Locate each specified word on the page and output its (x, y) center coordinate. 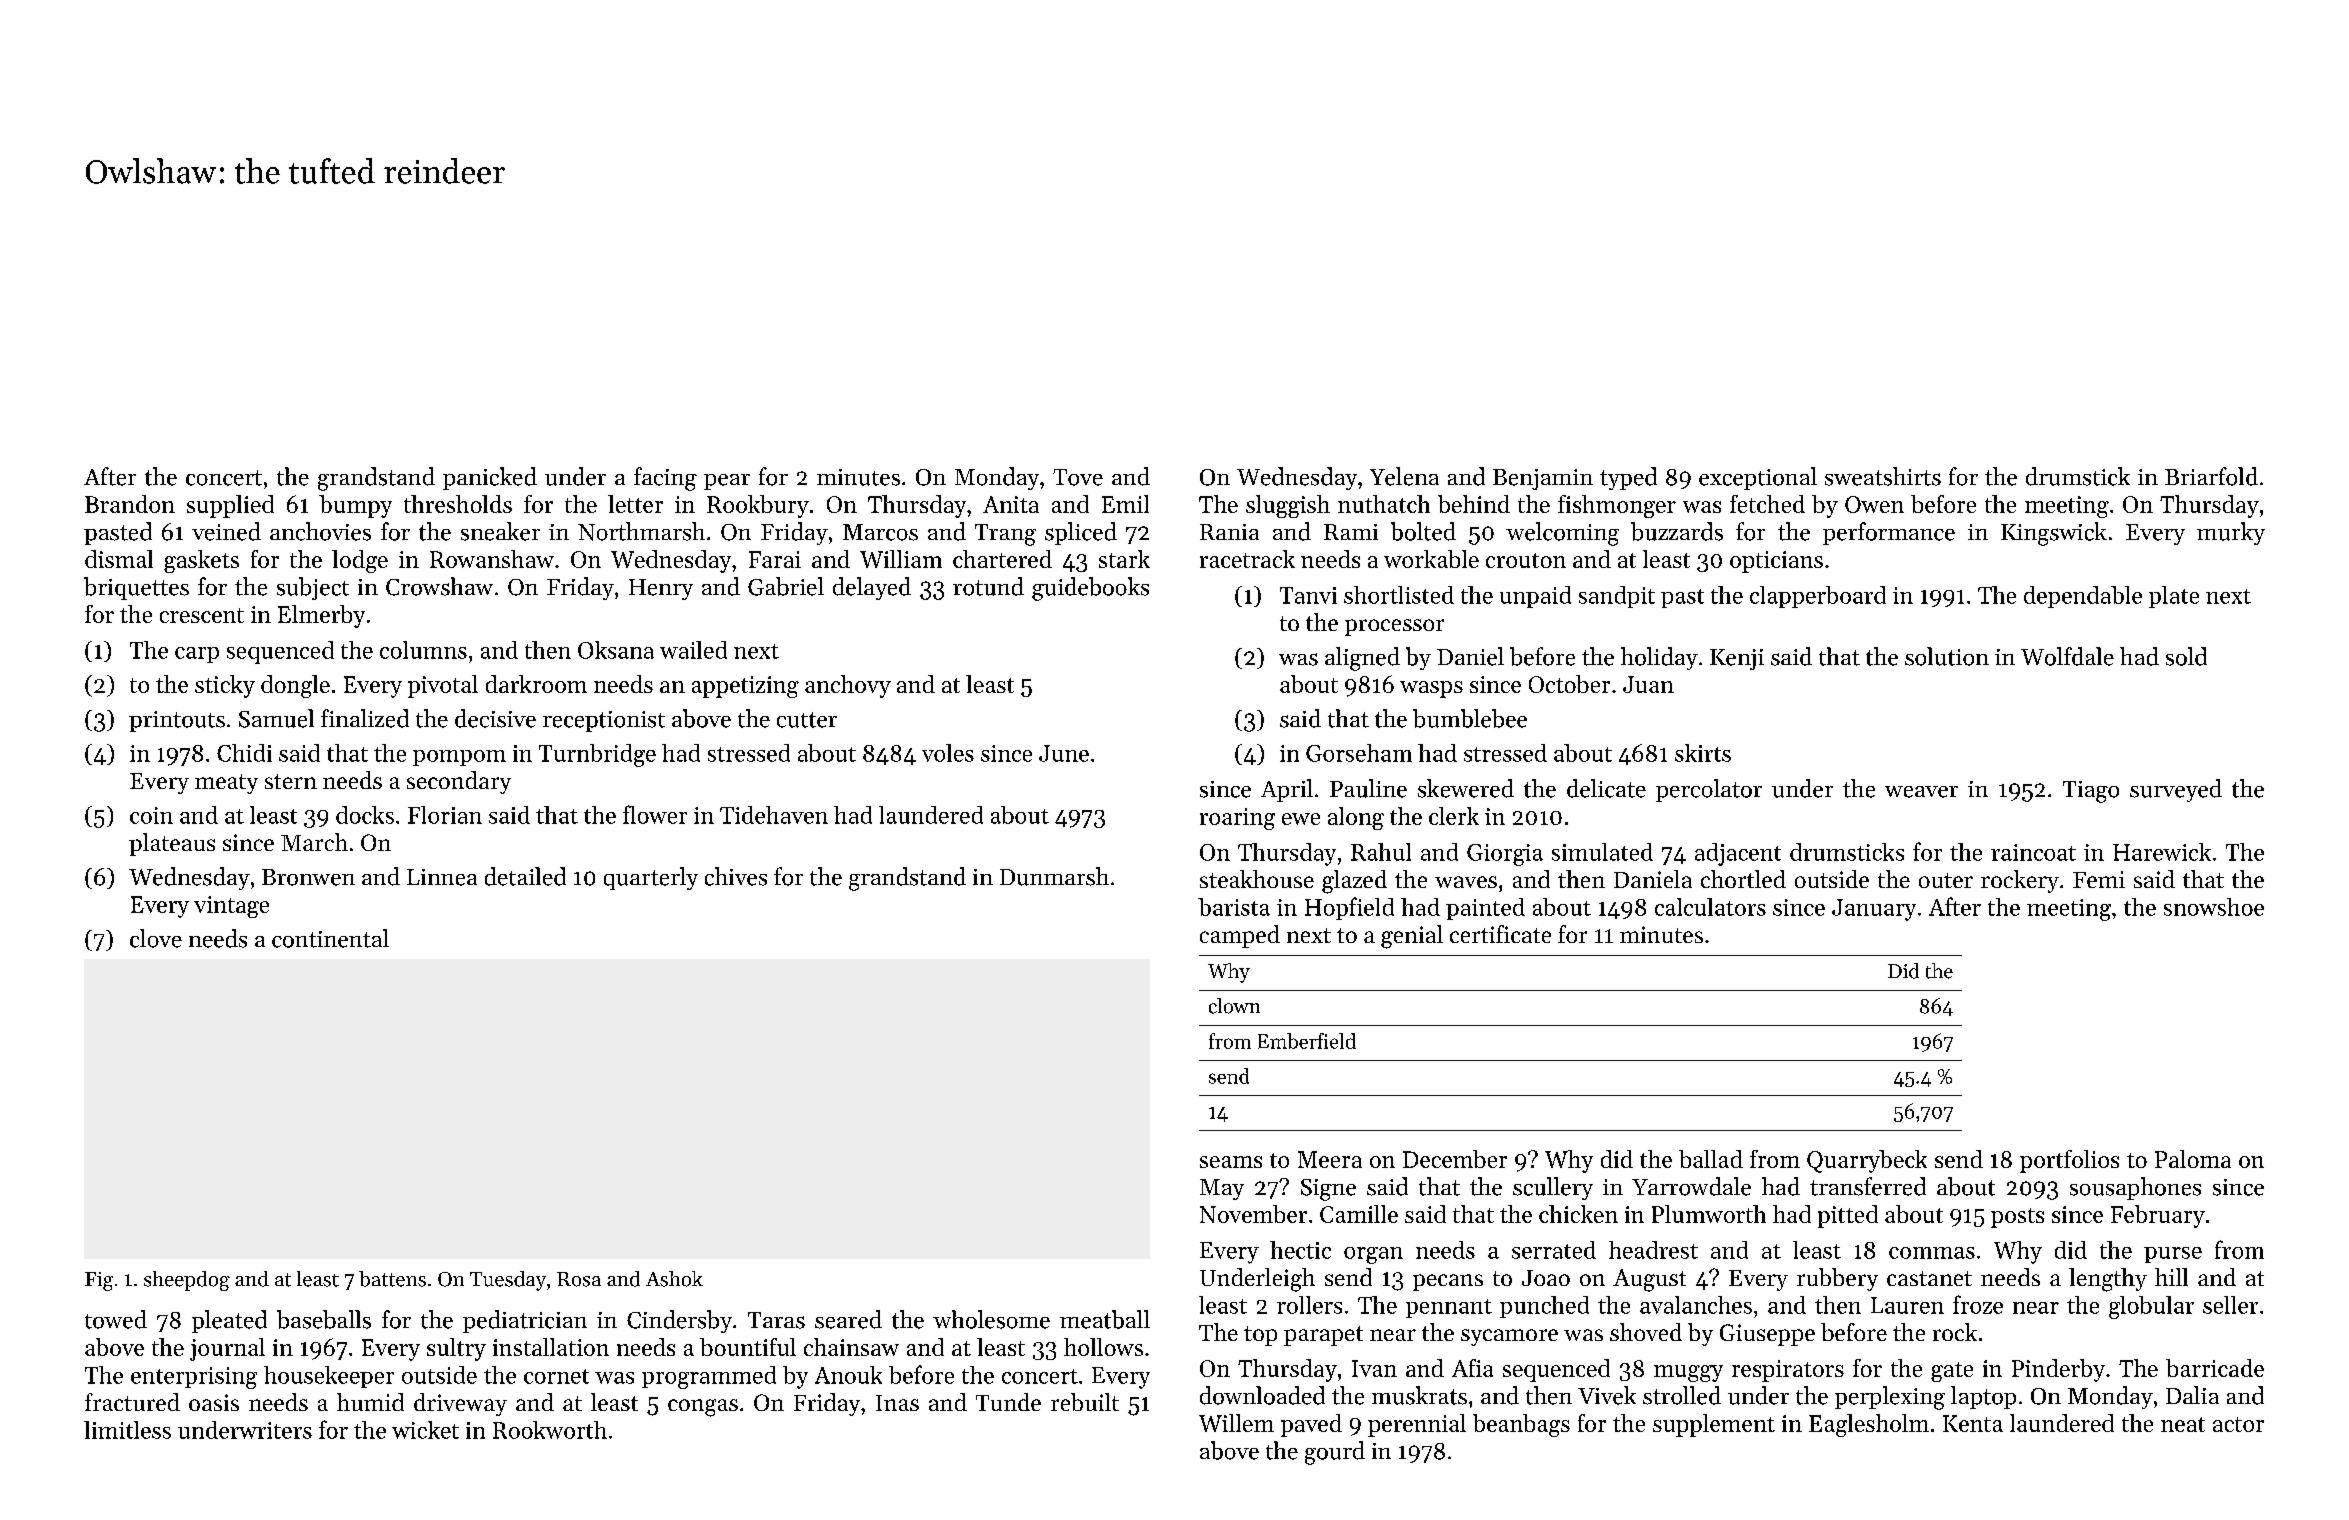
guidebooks (1090, 589)
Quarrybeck (1867, 1161)
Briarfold (2211, 476)
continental (330, 938)
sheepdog (187, 1281)
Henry (661, 589)
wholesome (991, 1319)
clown (1234, 1006)
